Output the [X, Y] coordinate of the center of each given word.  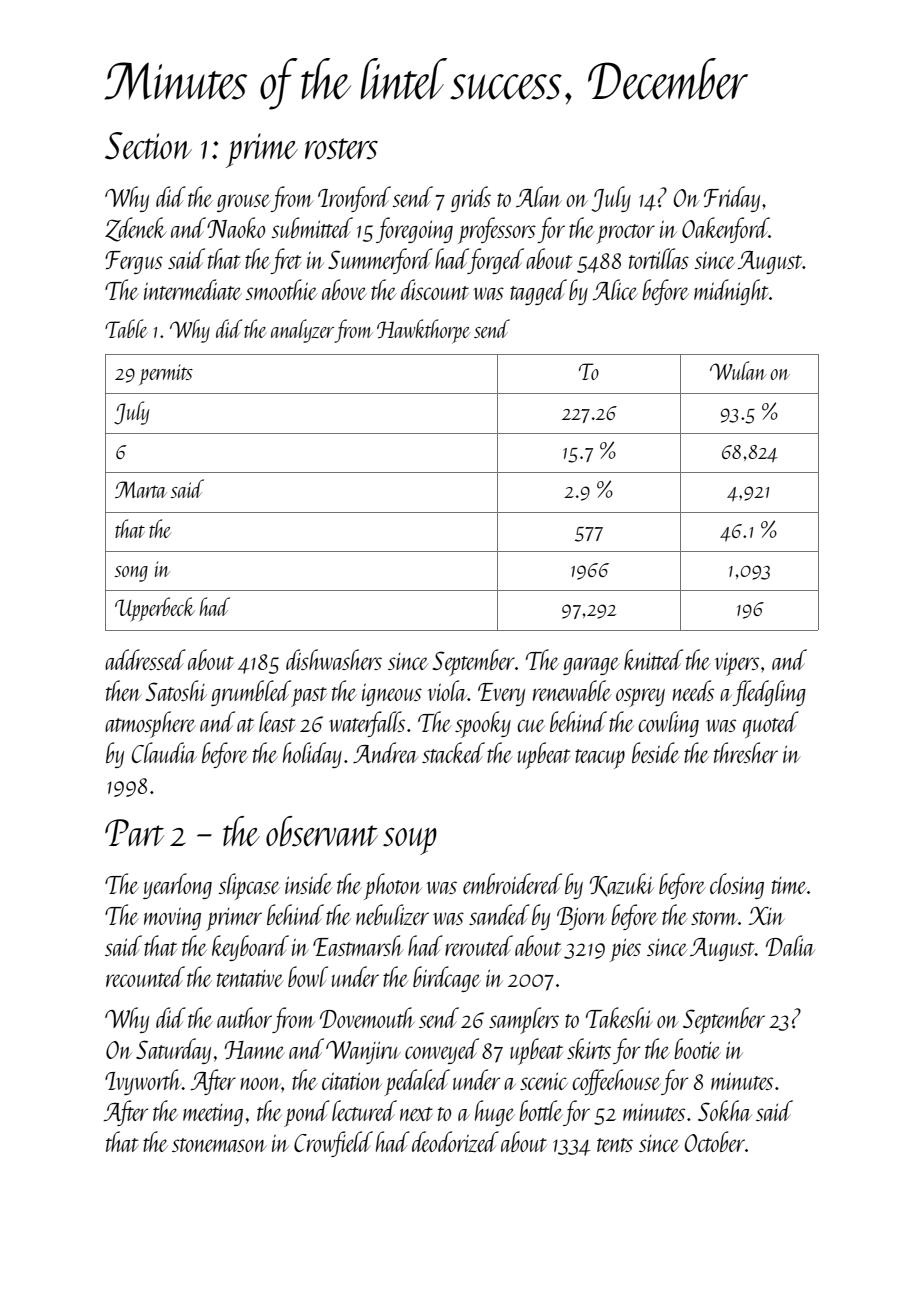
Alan [539, 196]
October [715, 1141]
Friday [732, 199]
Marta [141, 489]
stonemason [219, 1145]
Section [148, 146]
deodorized [455, 1141]
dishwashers [334, 659]
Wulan [738, 370]
